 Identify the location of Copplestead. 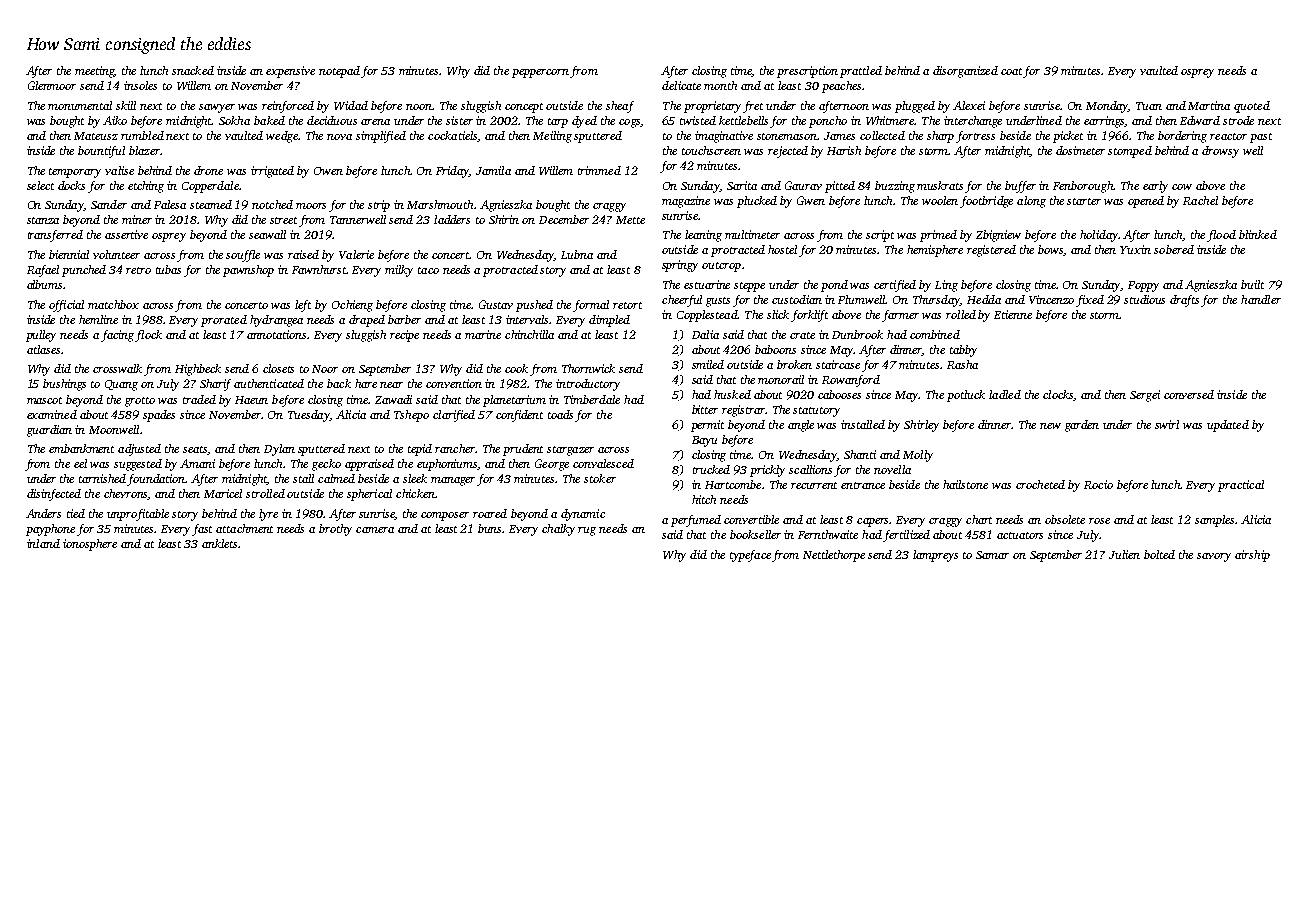
(707, 316).
